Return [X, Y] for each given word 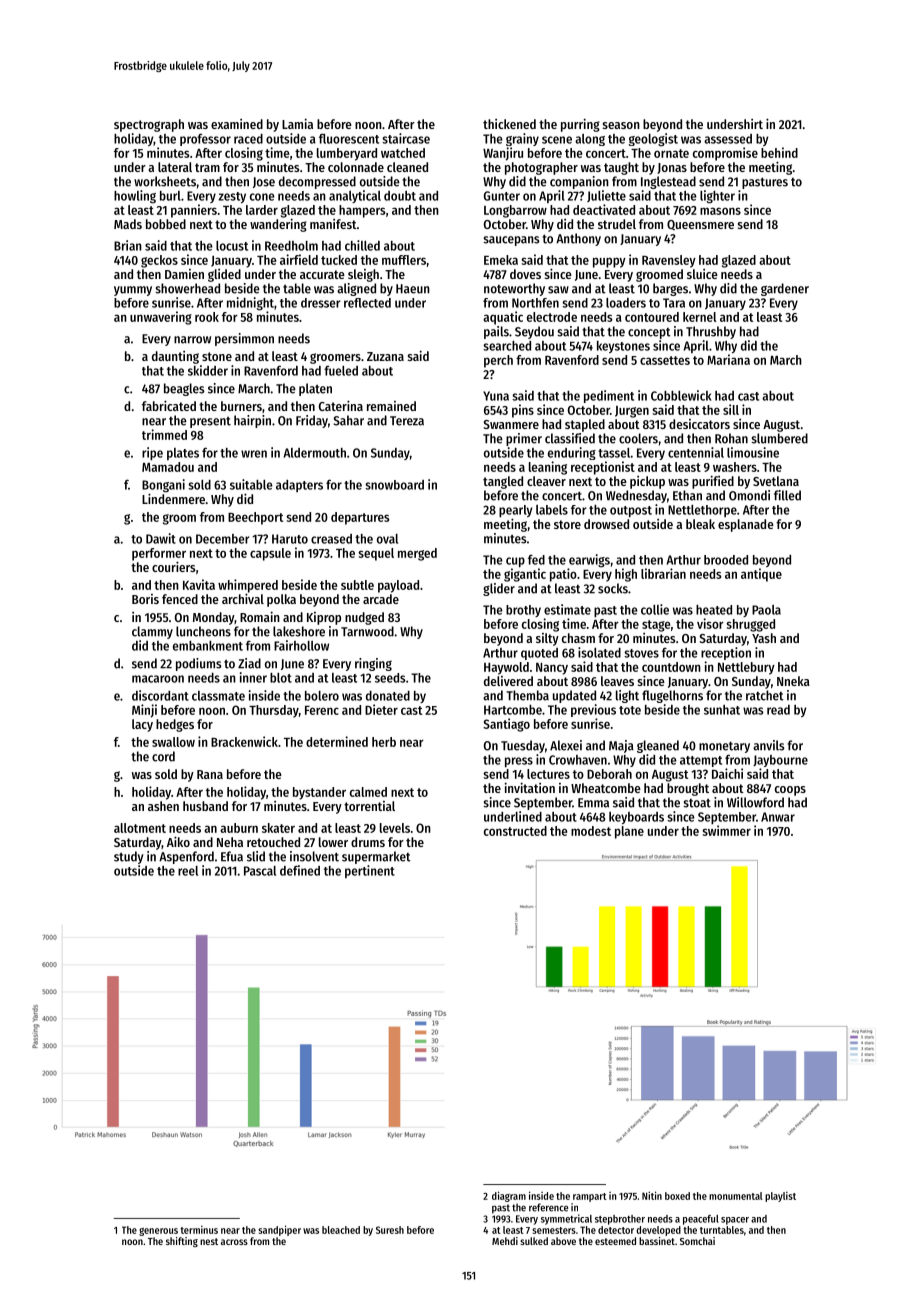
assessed [728, 139]
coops [790, 791]
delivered [508, 681]
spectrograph [149, 125]
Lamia [297, 123]
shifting [182, 1242]
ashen [163, 806]
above [563, 1241]
